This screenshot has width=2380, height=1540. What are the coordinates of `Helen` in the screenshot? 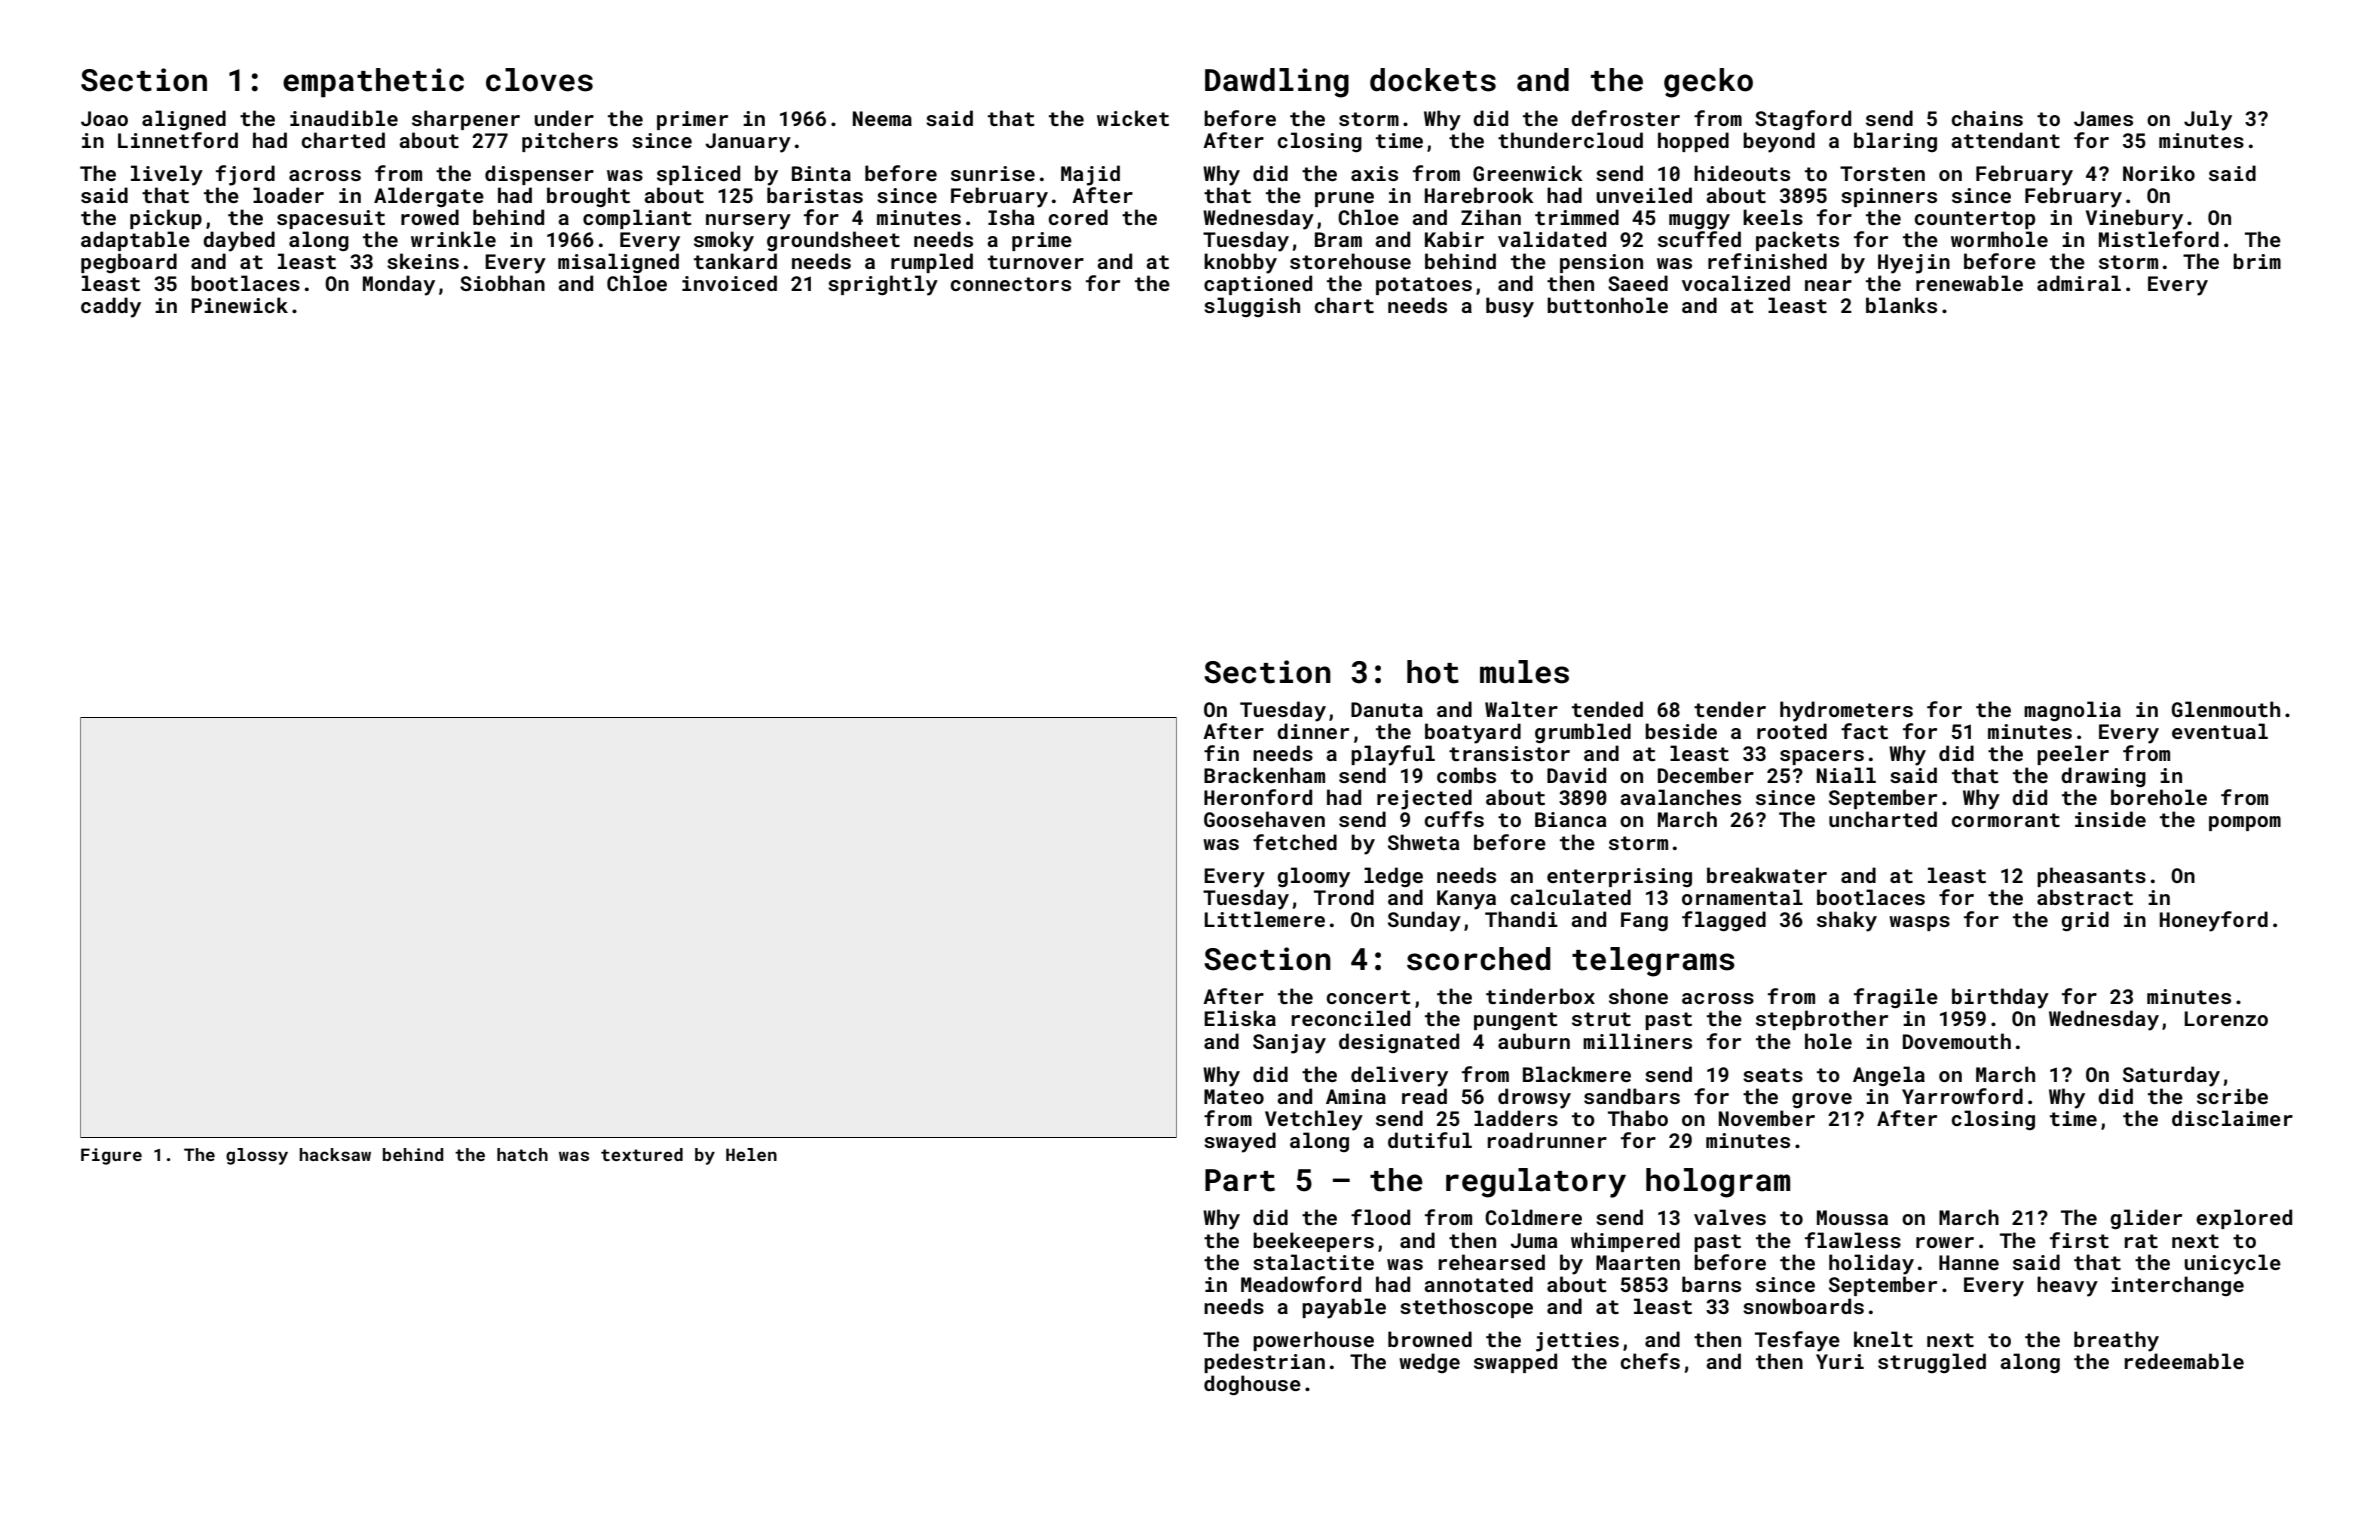 It's located at (751, 1154).
